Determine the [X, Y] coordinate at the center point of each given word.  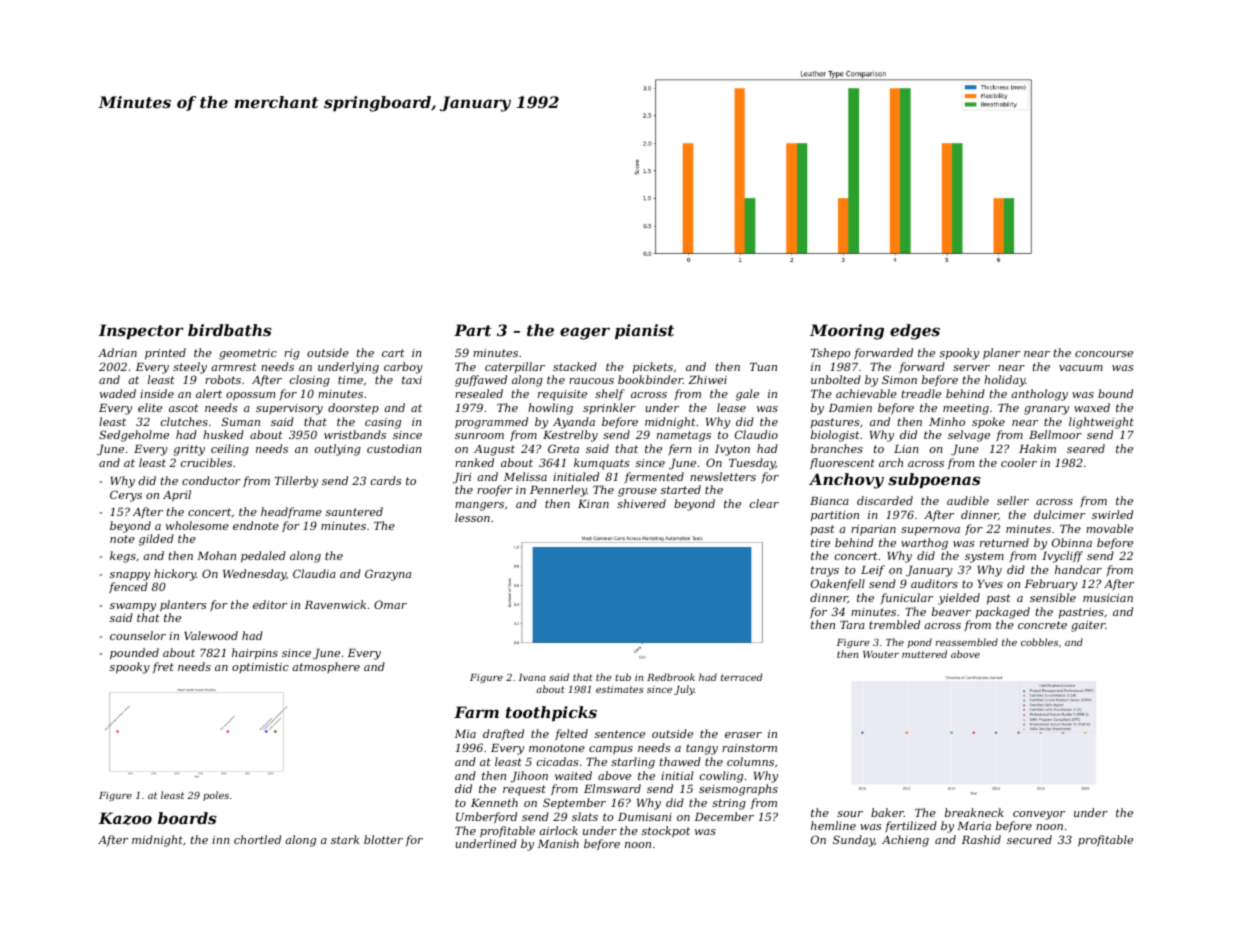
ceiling [230, 450]
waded [118, 393]
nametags [684, 436]
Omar [390, 604]
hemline [833, 825]
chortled [257, 839]
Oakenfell [838, 584]
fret [163, 667]
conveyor [1039, 815]
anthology [1039, 395]
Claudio [756, 434]
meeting [966, 409]
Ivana [532, 677]
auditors [934, 583]
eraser [743, 735]
